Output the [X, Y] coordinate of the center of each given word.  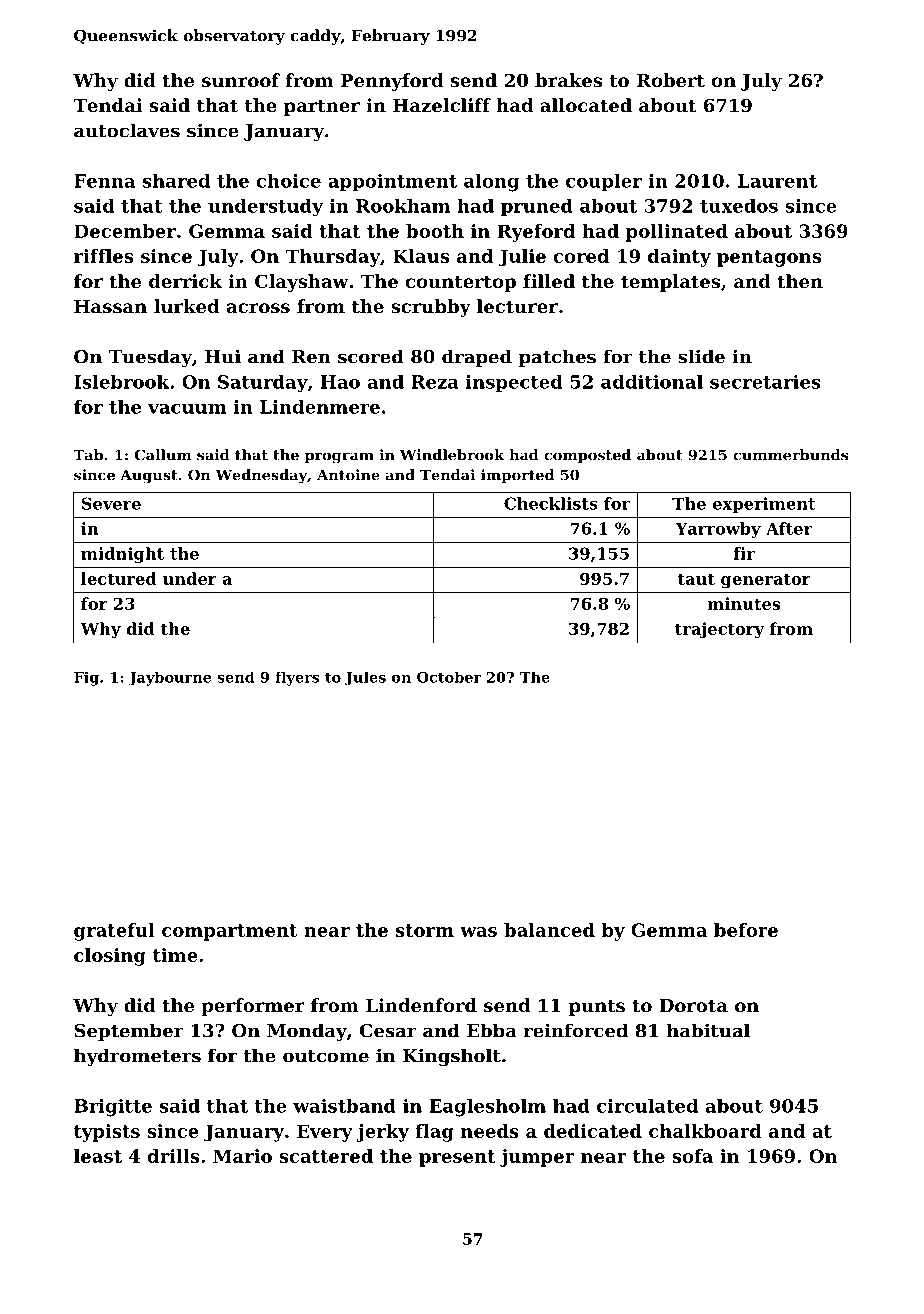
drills [173, 1156]
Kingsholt [452, 1057]
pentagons [769, 258]
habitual [708, 1030]
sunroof [241, 80]
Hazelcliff [442, 105]
